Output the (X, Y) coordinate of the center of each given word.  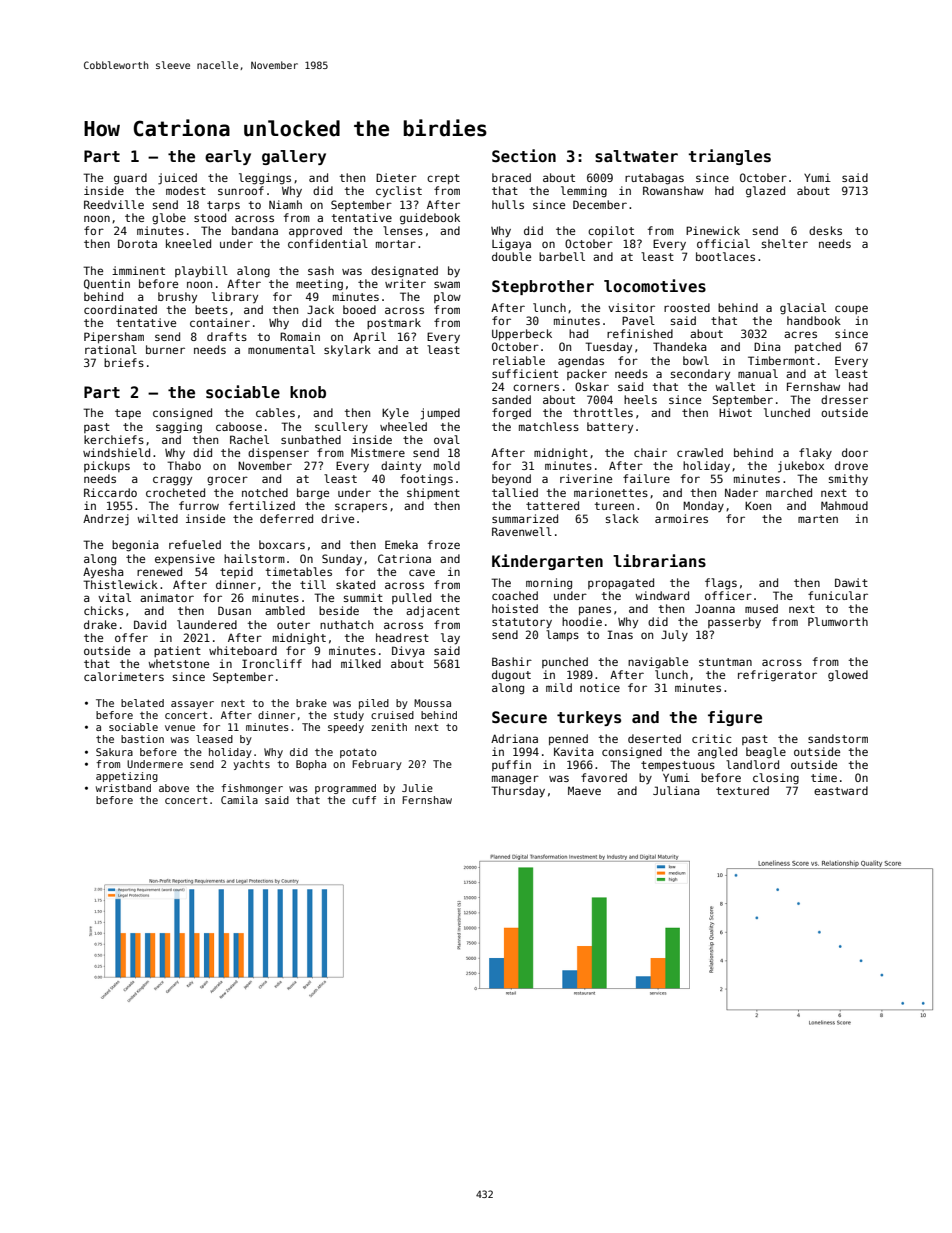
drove (851, 465)
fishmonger (252, 789)
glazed (765, 192)
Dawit (851, 582)
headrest (402, 637)
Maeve (584, 790)
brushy (177, 298)
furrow (199, 505)
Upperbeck (522, 335)
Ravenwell (522, 531)
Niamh (285, 204)
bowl (696, 360)
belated (142, 703)
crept (443, 179)
